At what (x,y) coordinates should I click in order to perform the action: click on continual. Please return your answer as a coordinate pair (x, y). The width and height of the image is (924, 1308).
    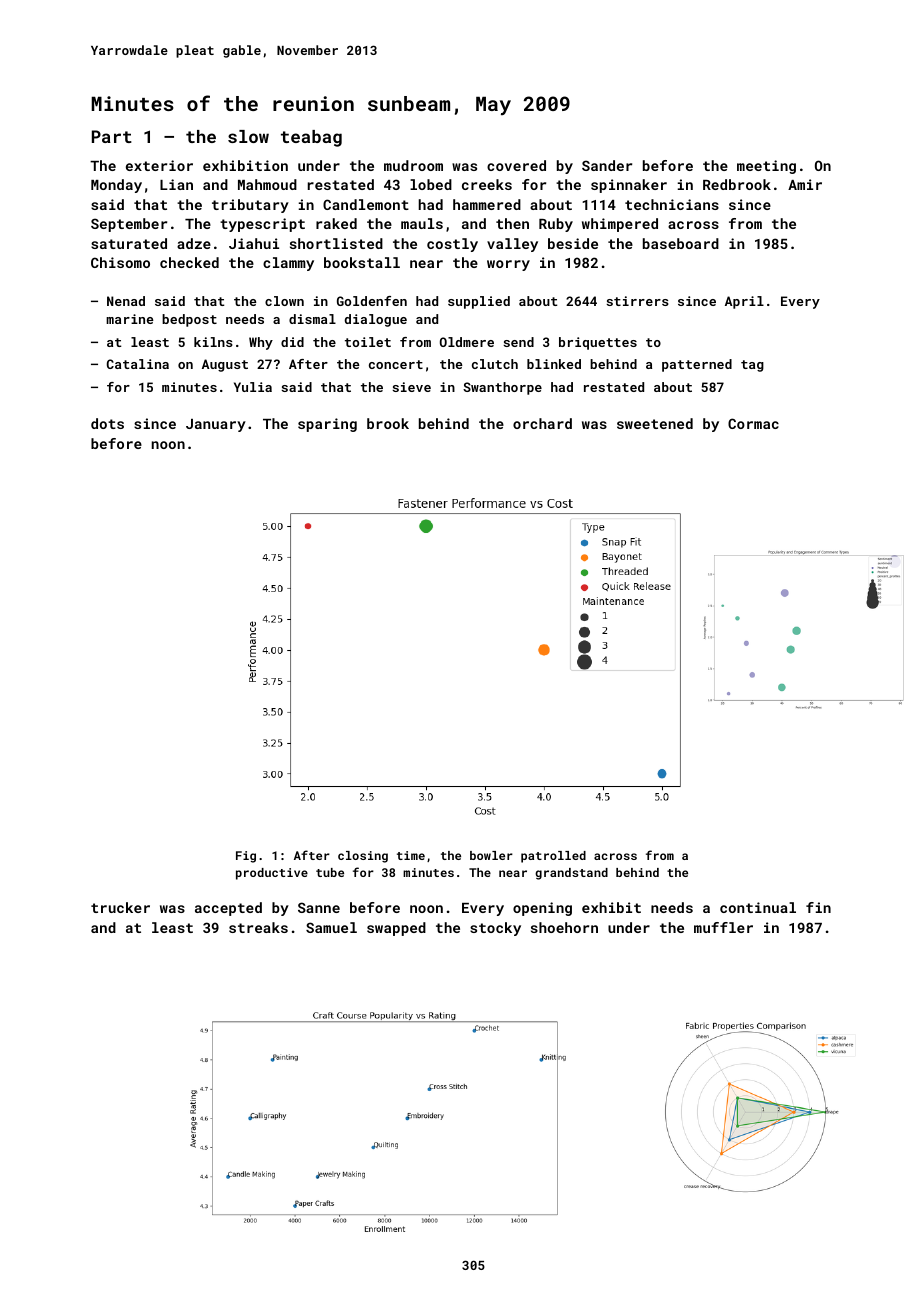
    Looking at the image, I should click on (758, 907).
